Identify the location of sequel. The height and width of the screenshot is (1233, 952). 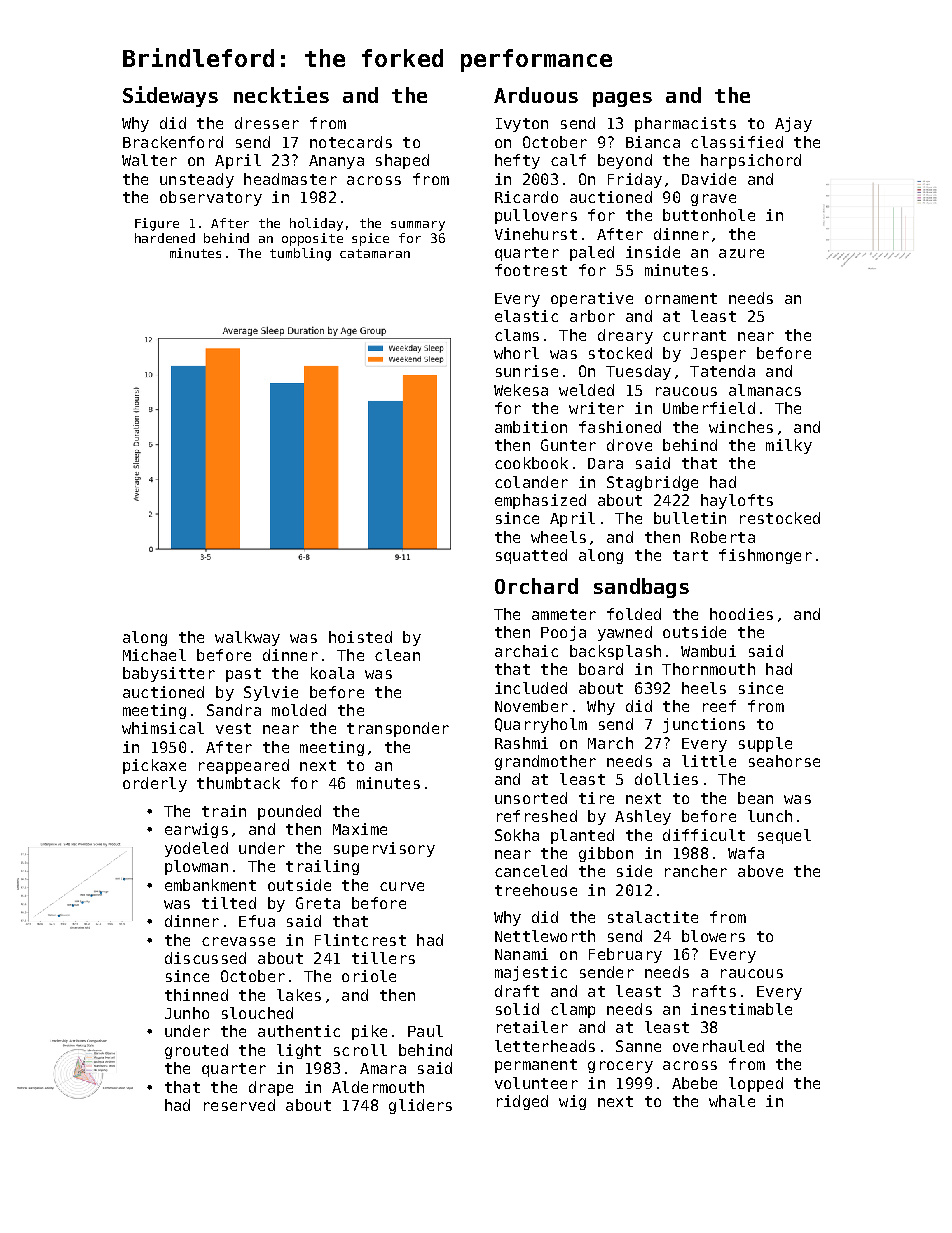
(784, 836).
